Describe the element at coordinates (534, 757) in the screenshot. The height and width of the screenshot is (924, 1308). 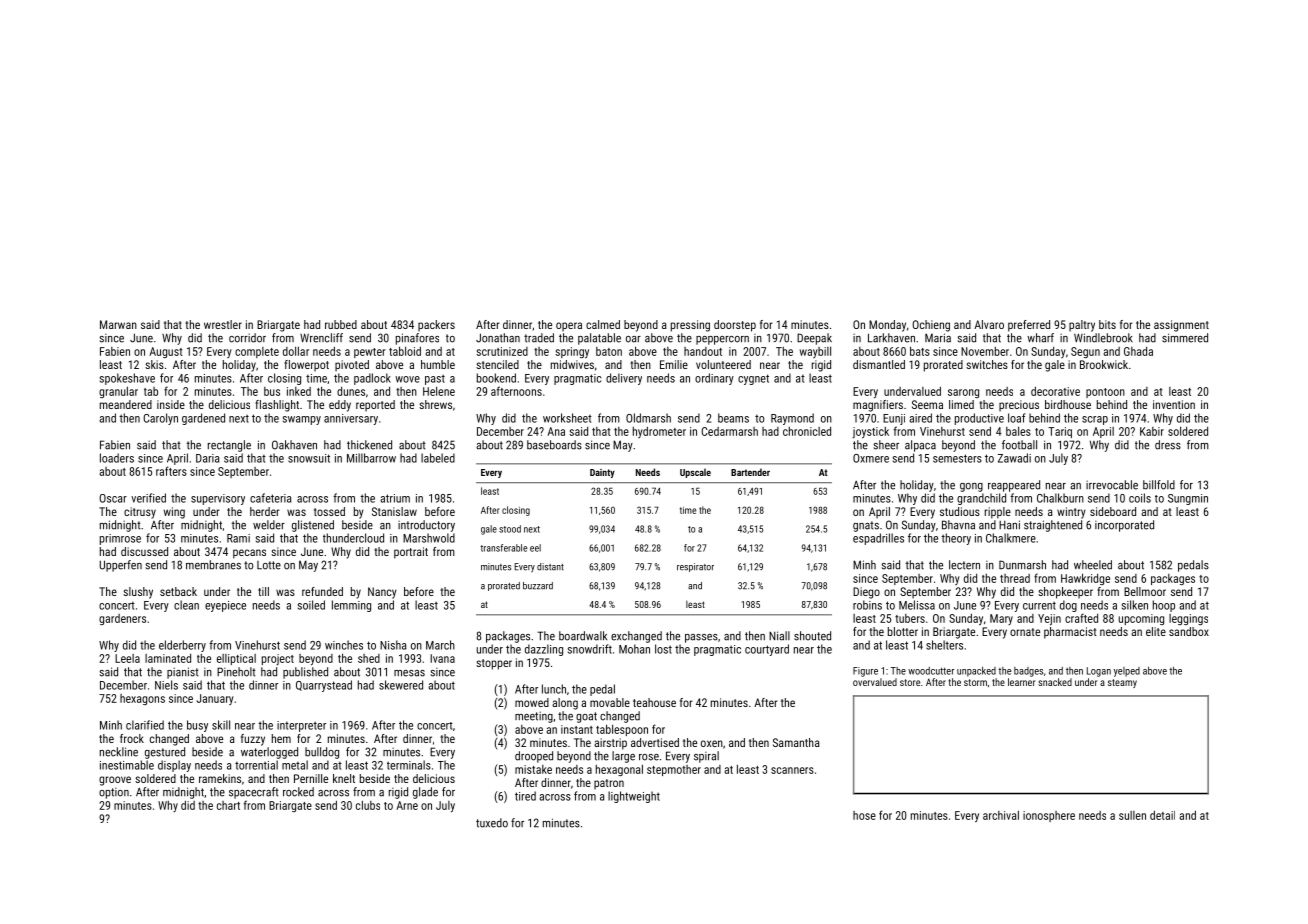
I see `drooped` at that location.
